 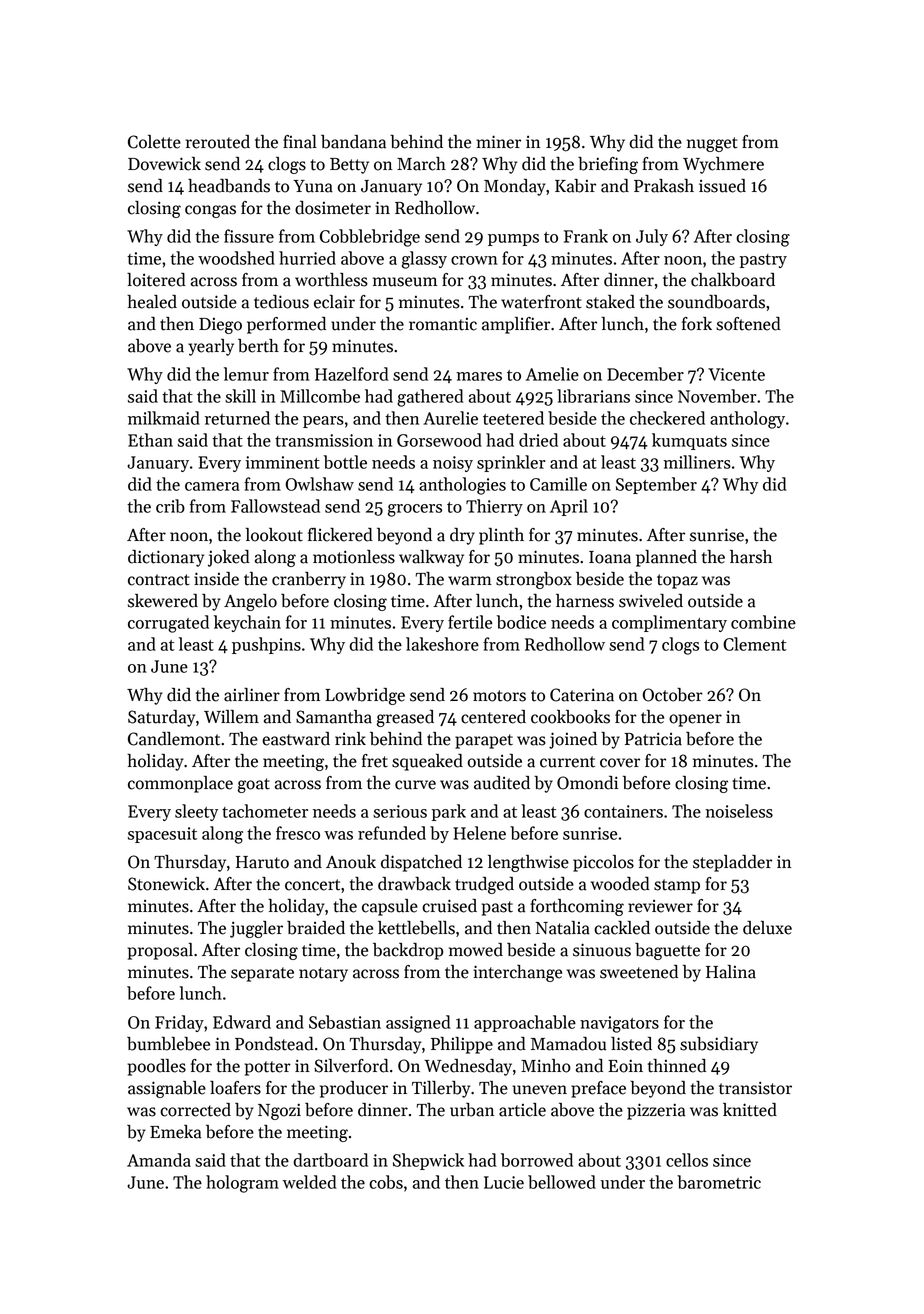 I want to click on Ngozi, so click(x=279, y=1111).
